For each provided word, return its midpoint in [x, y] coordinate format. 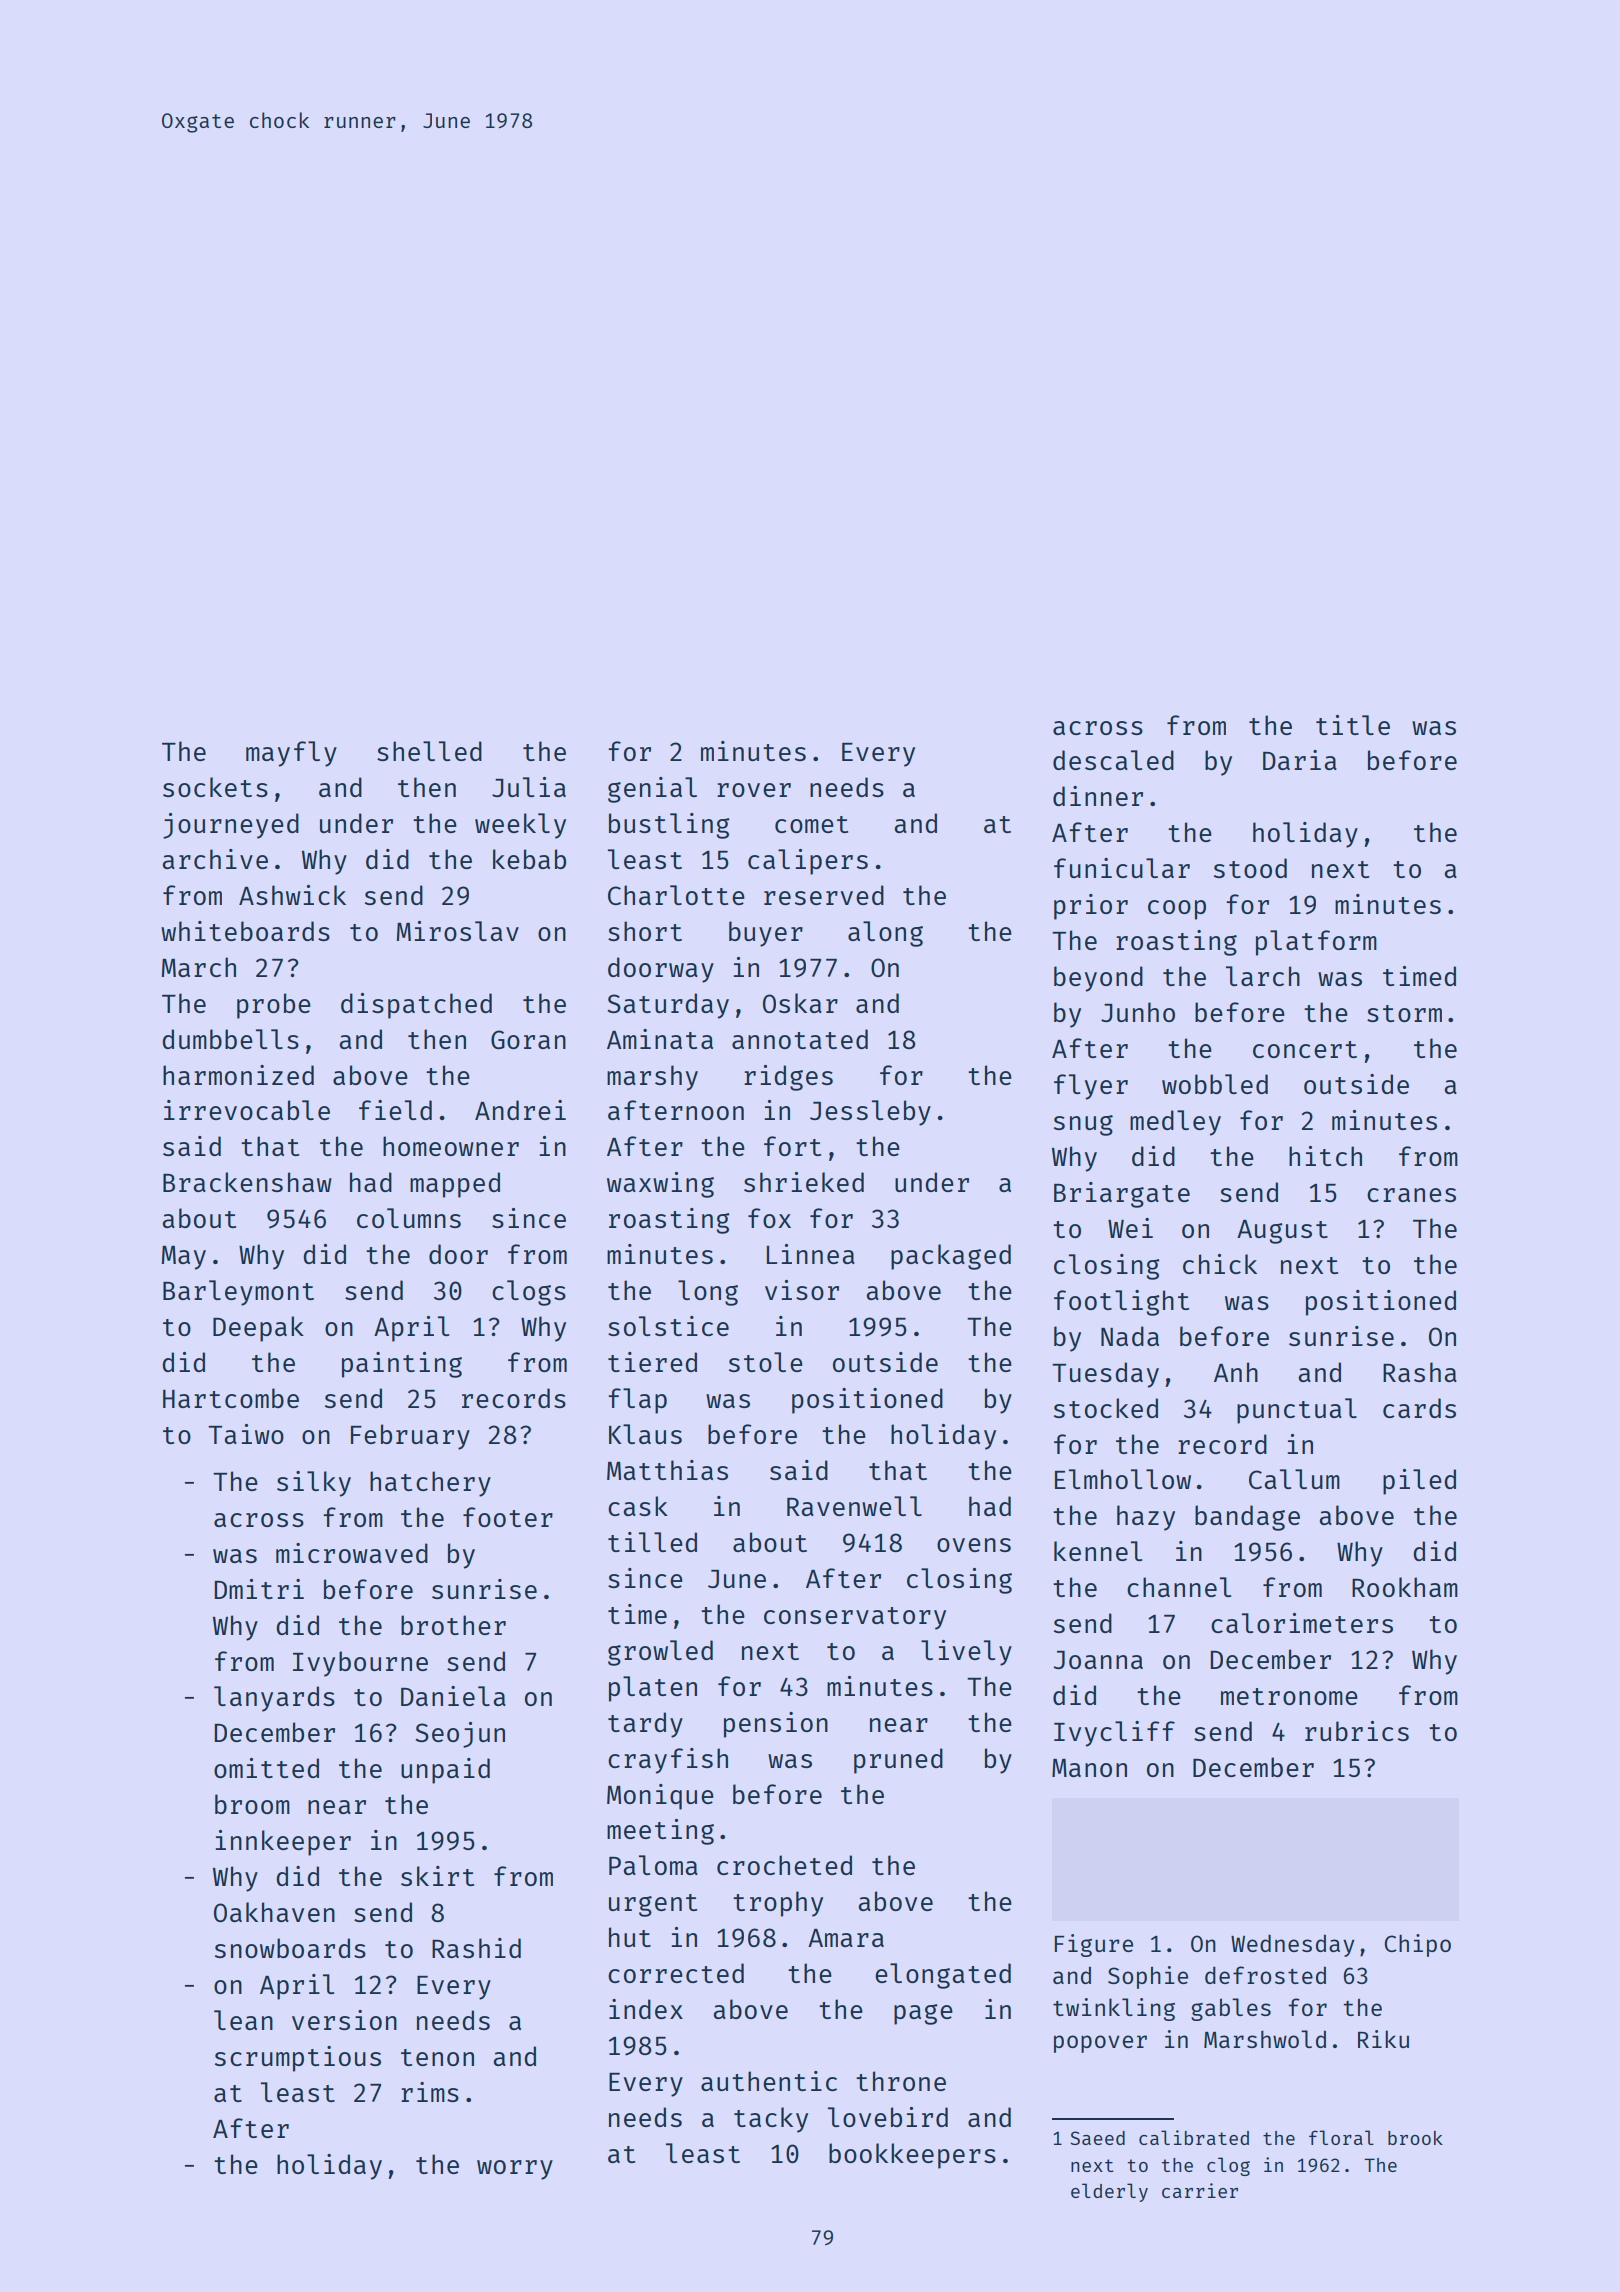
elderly [1109, 2192]
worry [515, 2170]
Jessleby [870, 1113]
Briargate [1122, 1195]
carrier [1200, 2190]
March [198, 967]
